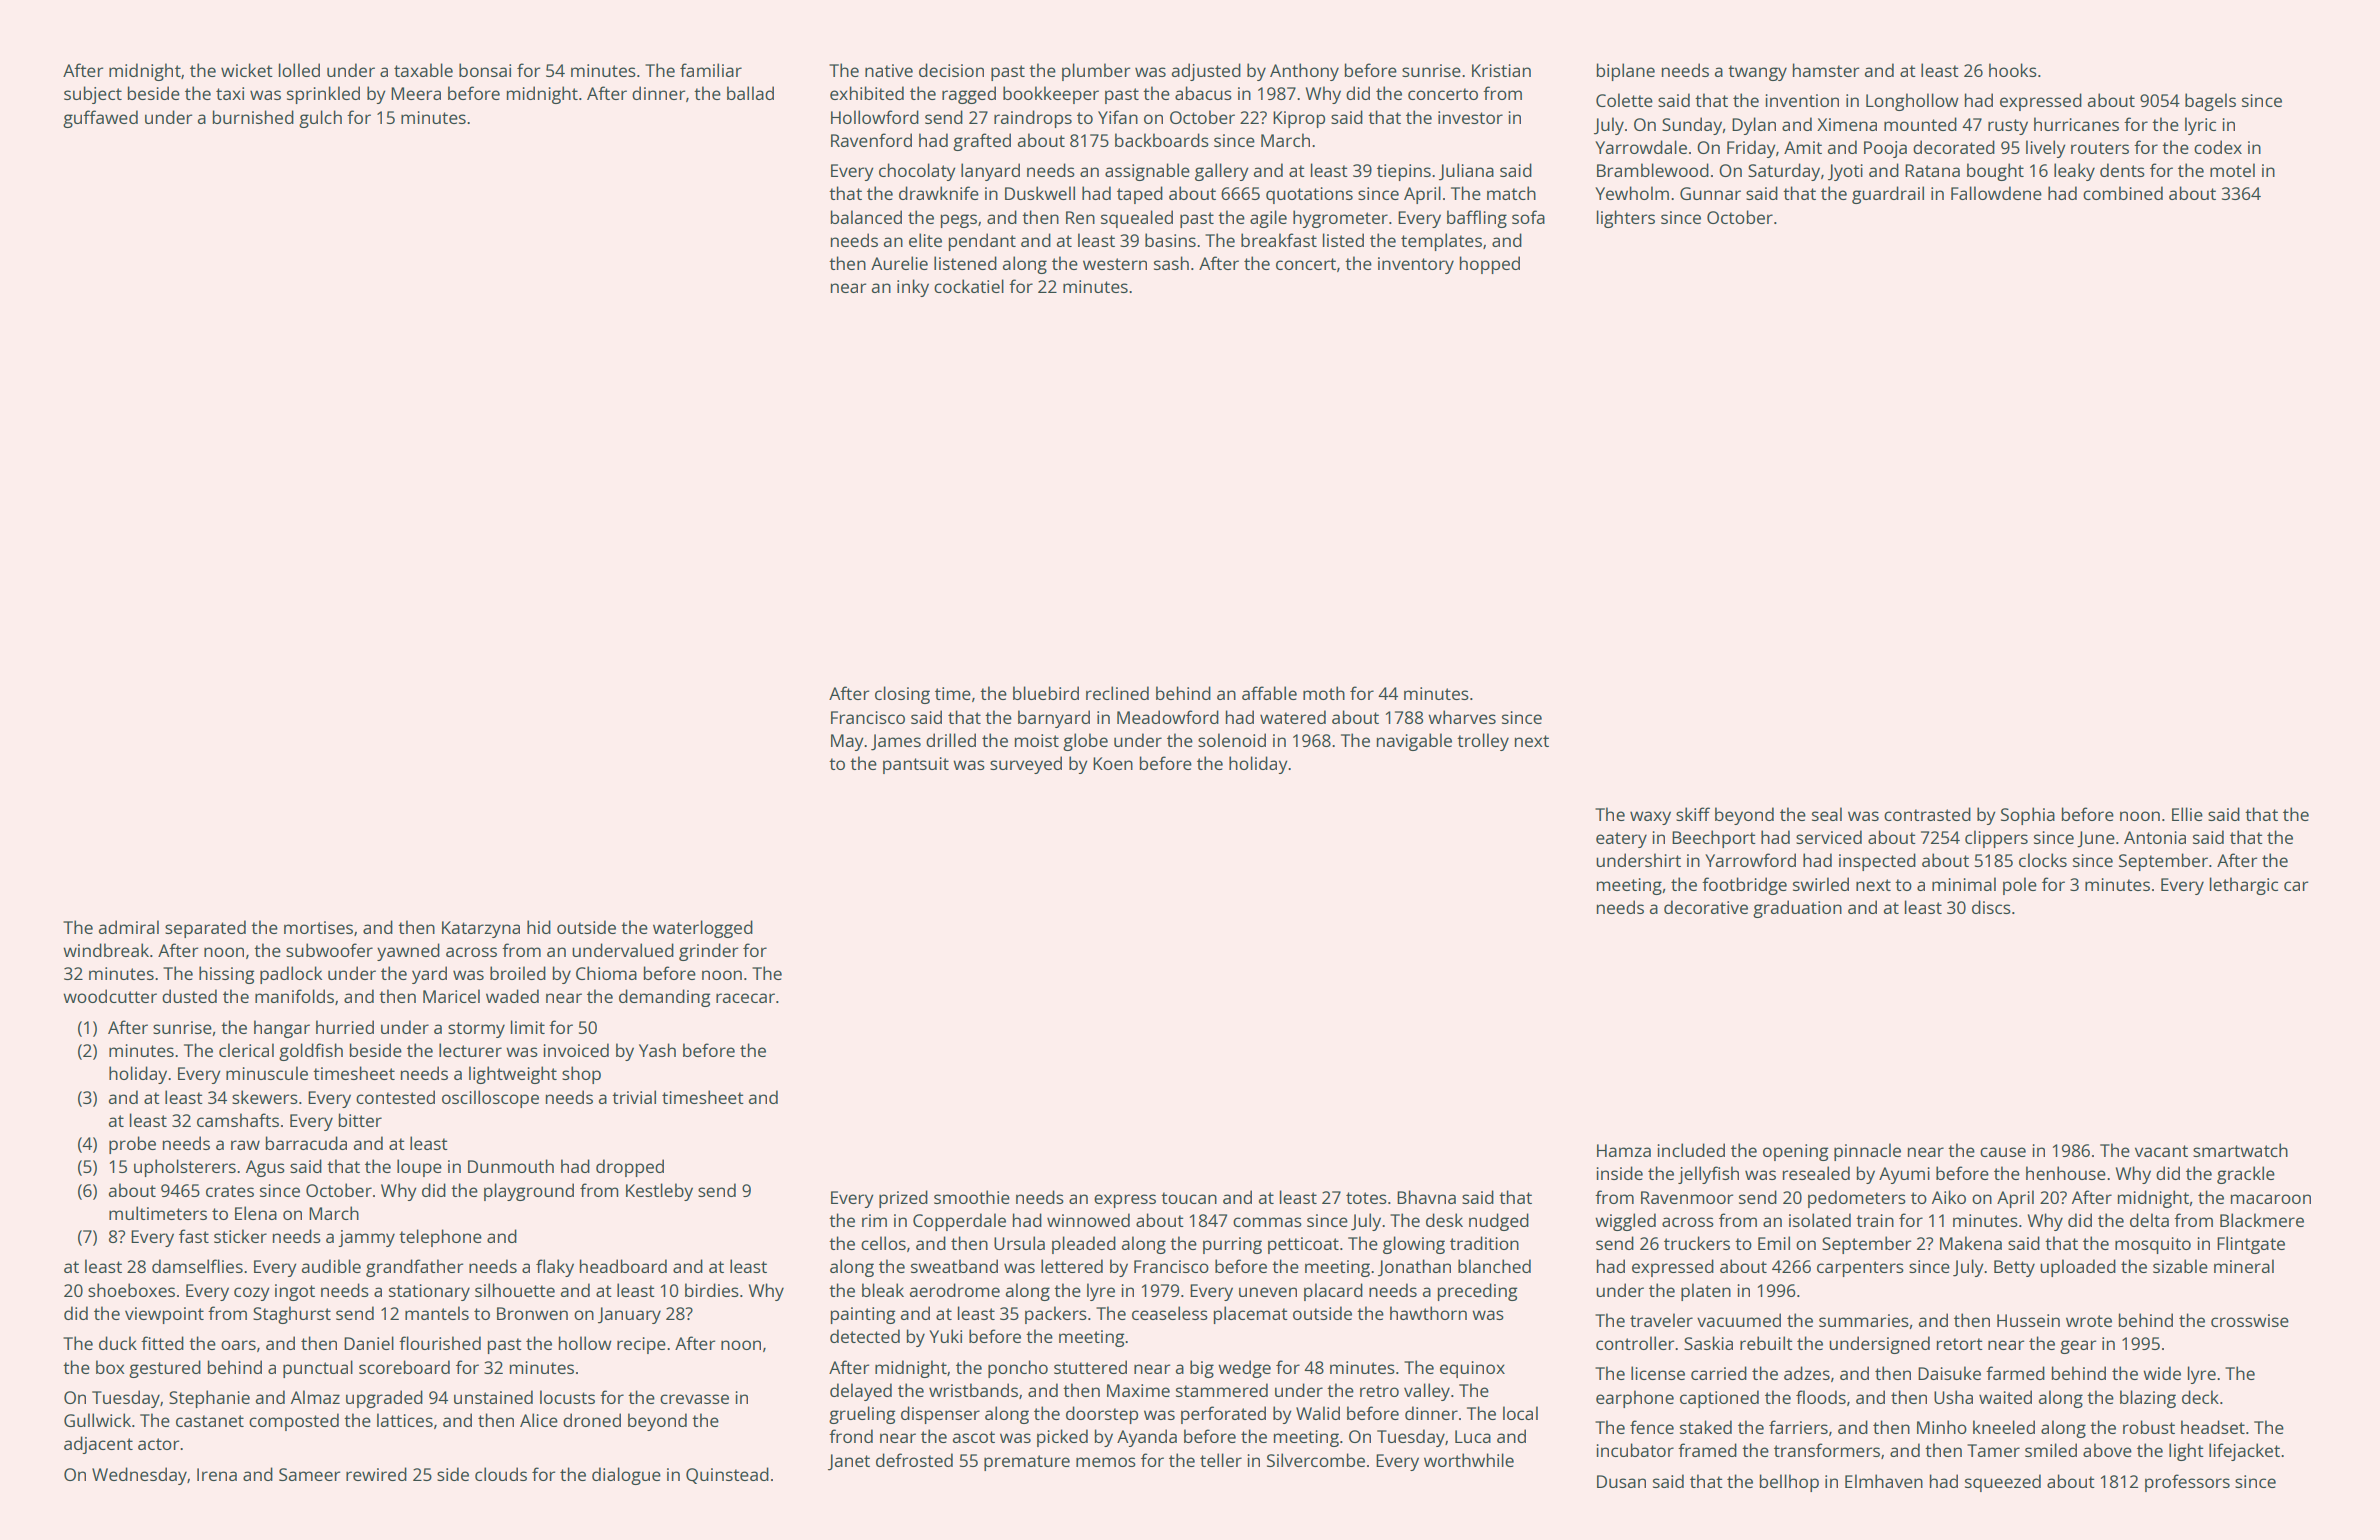 This screenshot has height=1540, width=2380. What do you see at coordinates (2250, 1320) in the screenshot?
I see `crosswise` at bounding box center [2250, 1320].
